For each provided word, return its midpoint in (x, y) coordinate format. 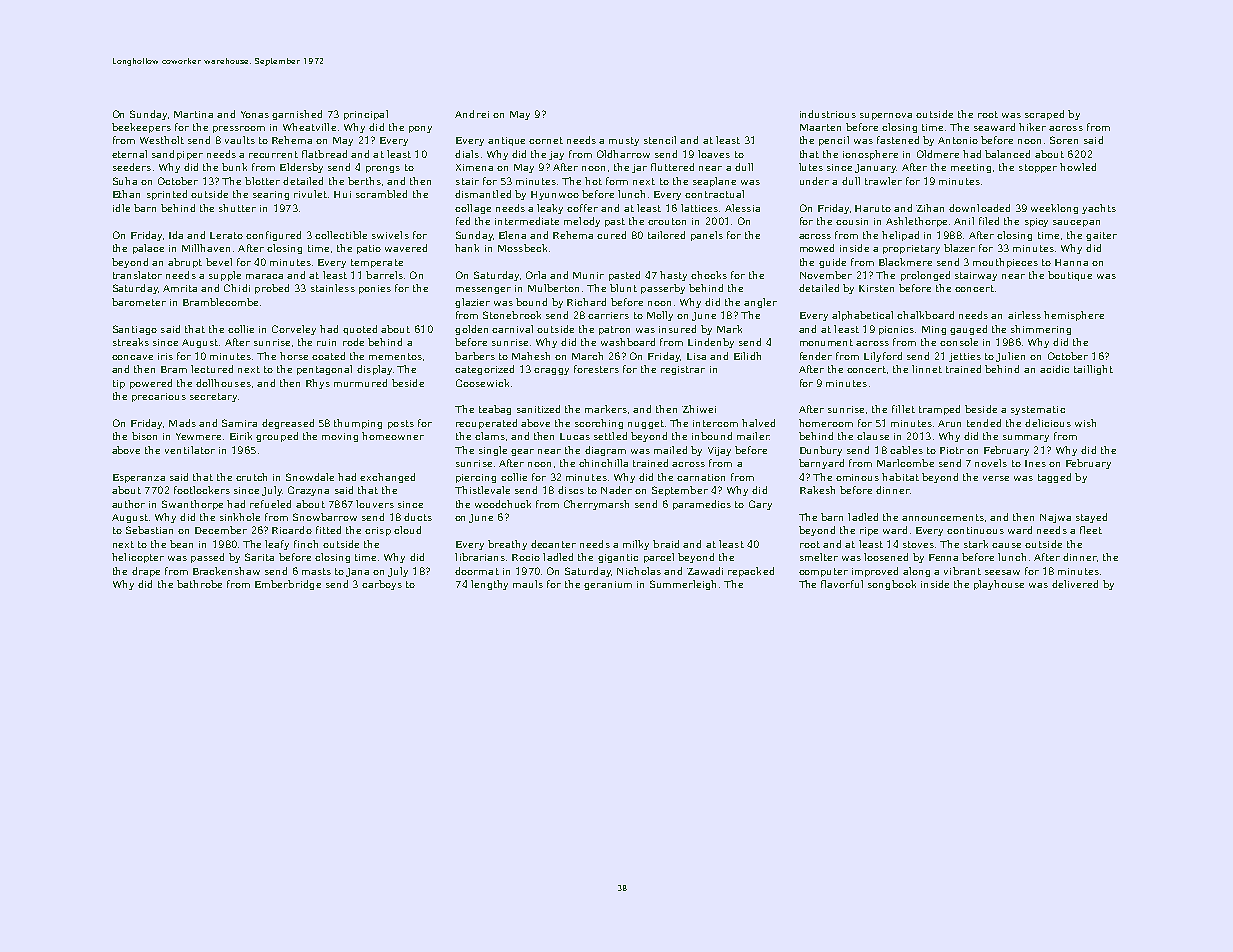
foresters (596, 369)
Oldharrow (623, 154)
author (128, 504)
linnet (927, 369)
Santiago (135, 330)
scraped (1044, 115)
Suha (125, 181)
